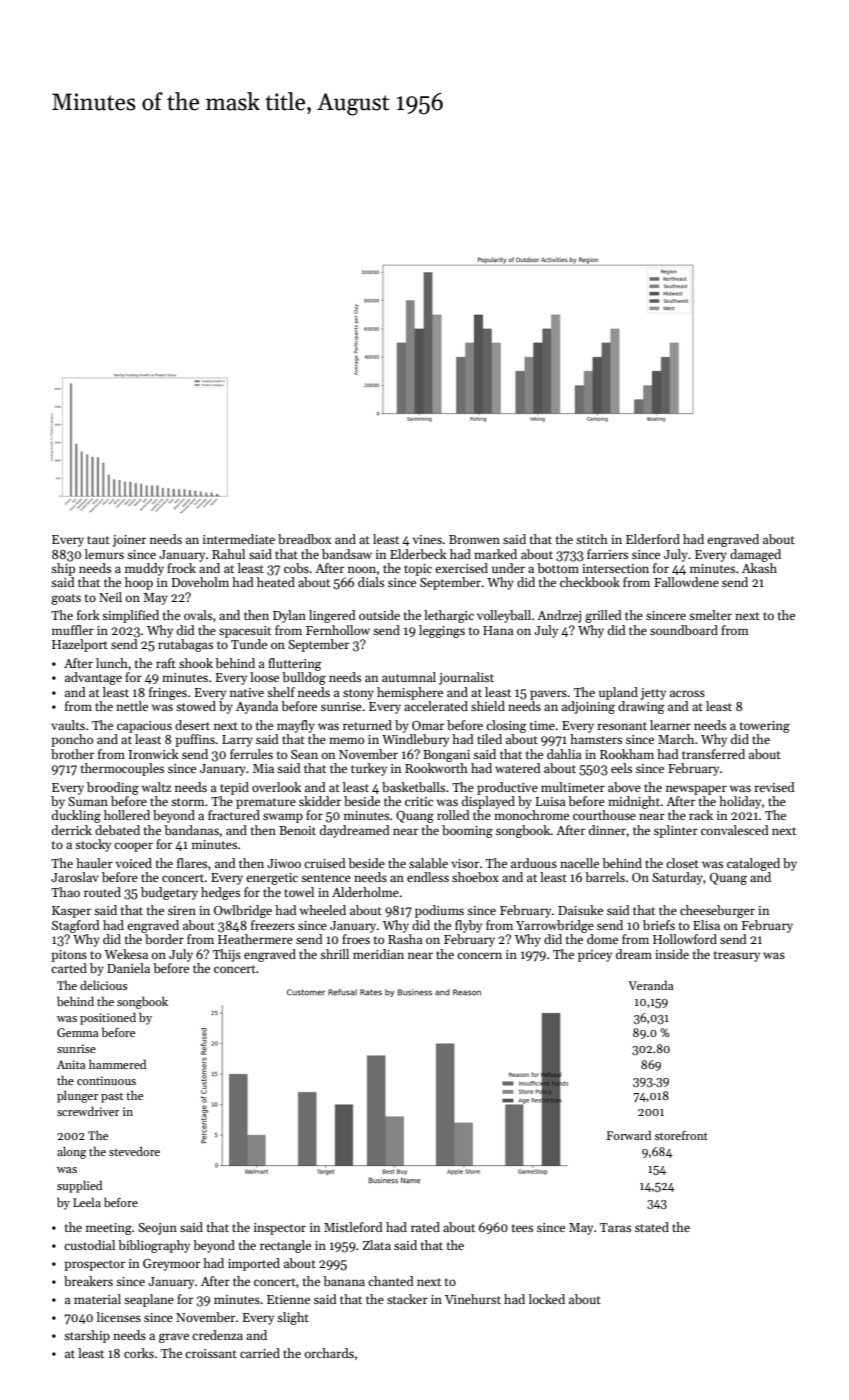  Describe the element at coordinates (651, 985) in the screenshot. I see `Veranda` at that location.
